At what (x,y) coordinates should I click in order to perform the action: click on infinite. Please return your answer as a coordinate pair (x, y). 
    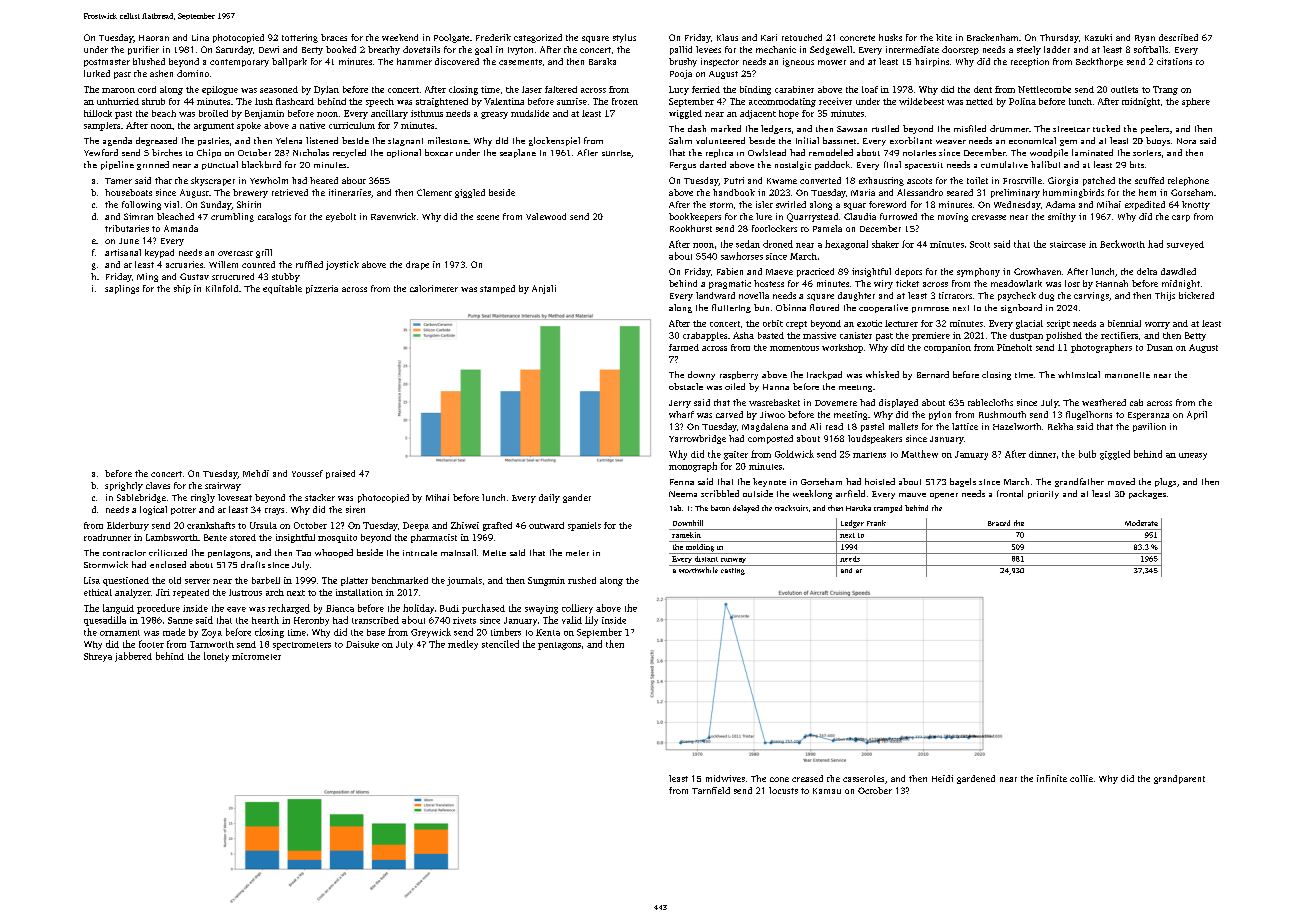
    Looking at the image, I should click on (1052, 778).
